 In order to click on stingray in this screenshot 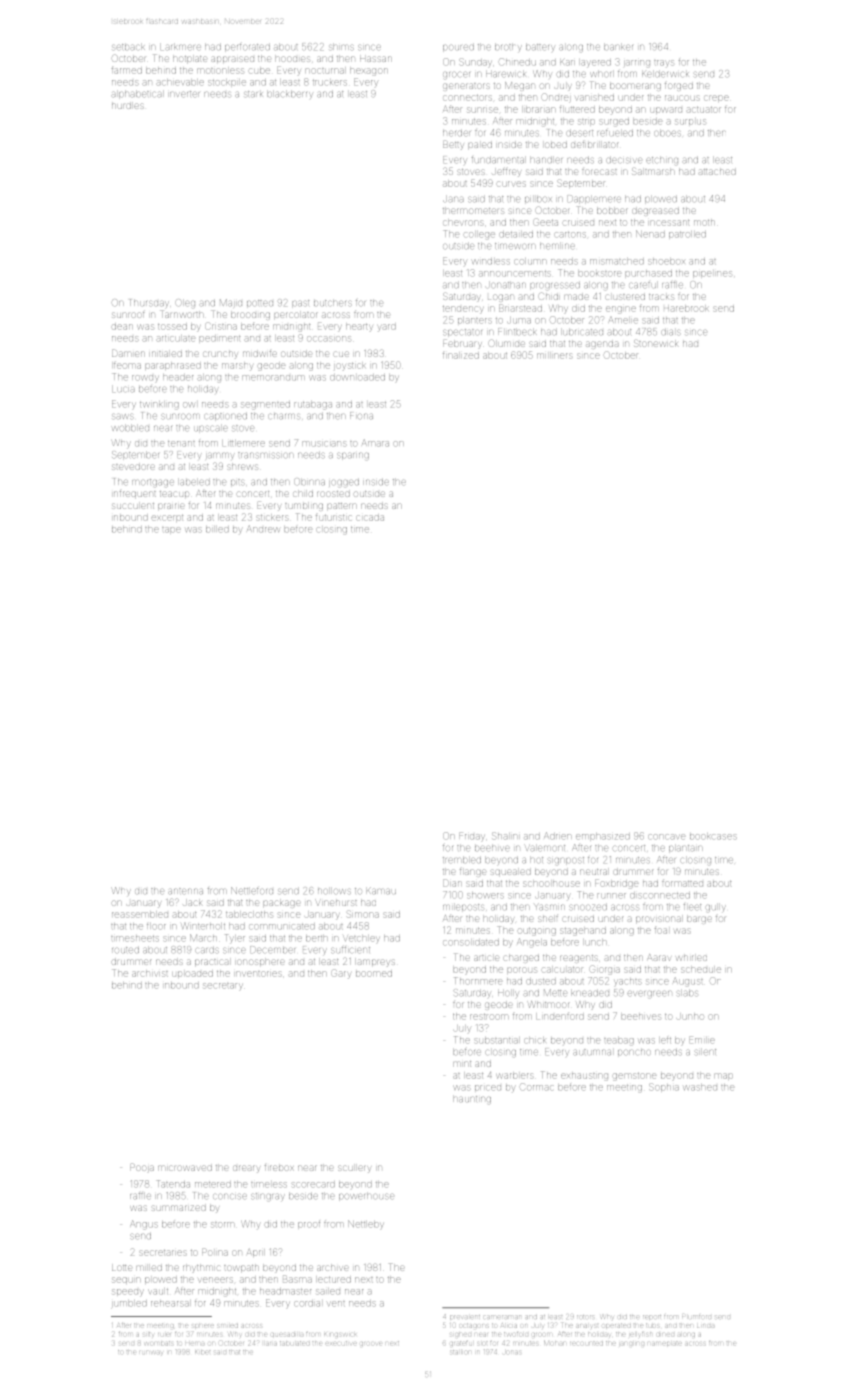, I will do `click(268, 1196)`.
